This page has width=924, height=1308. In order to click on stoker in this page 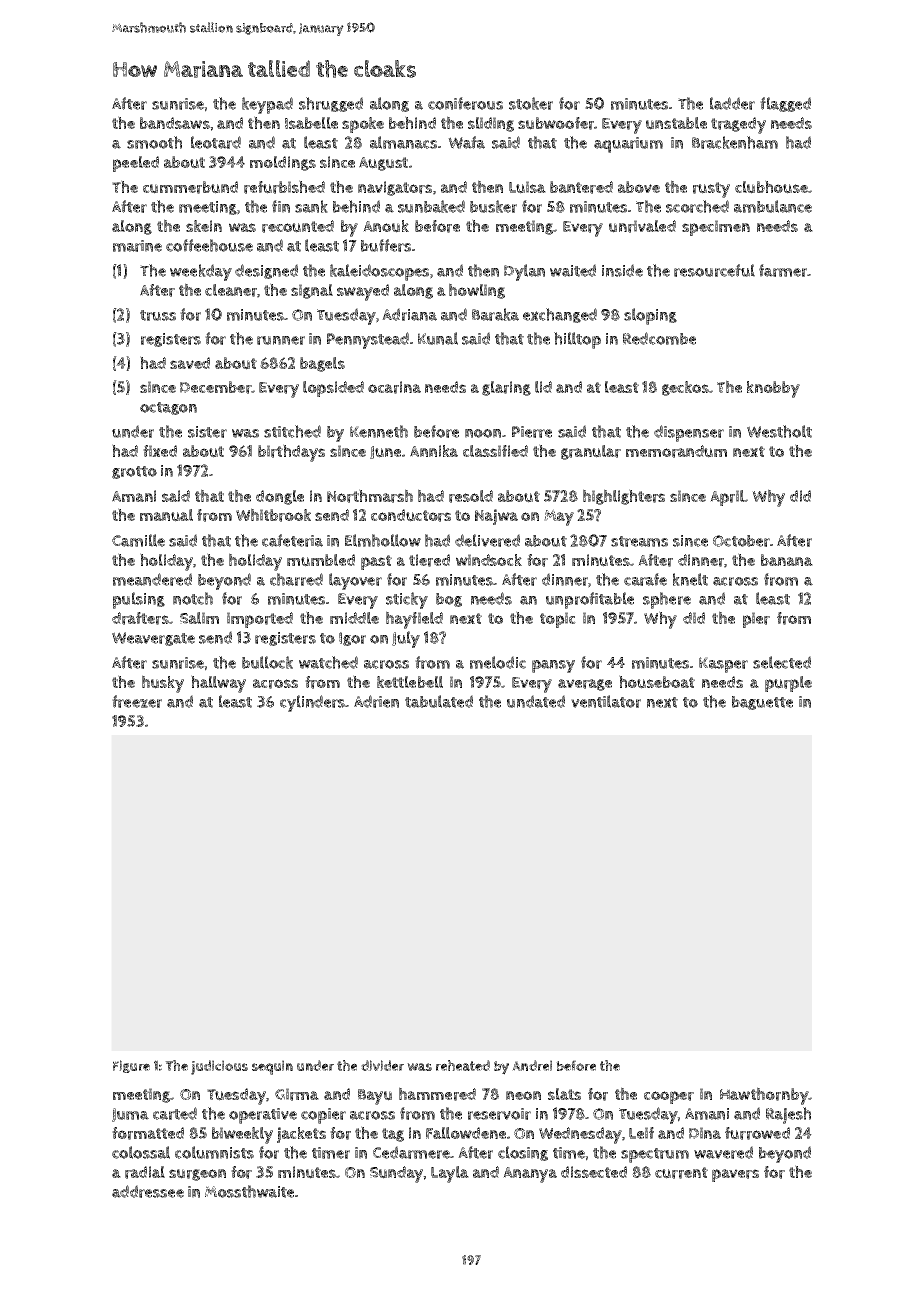, I will do `click(531, 103)`.
